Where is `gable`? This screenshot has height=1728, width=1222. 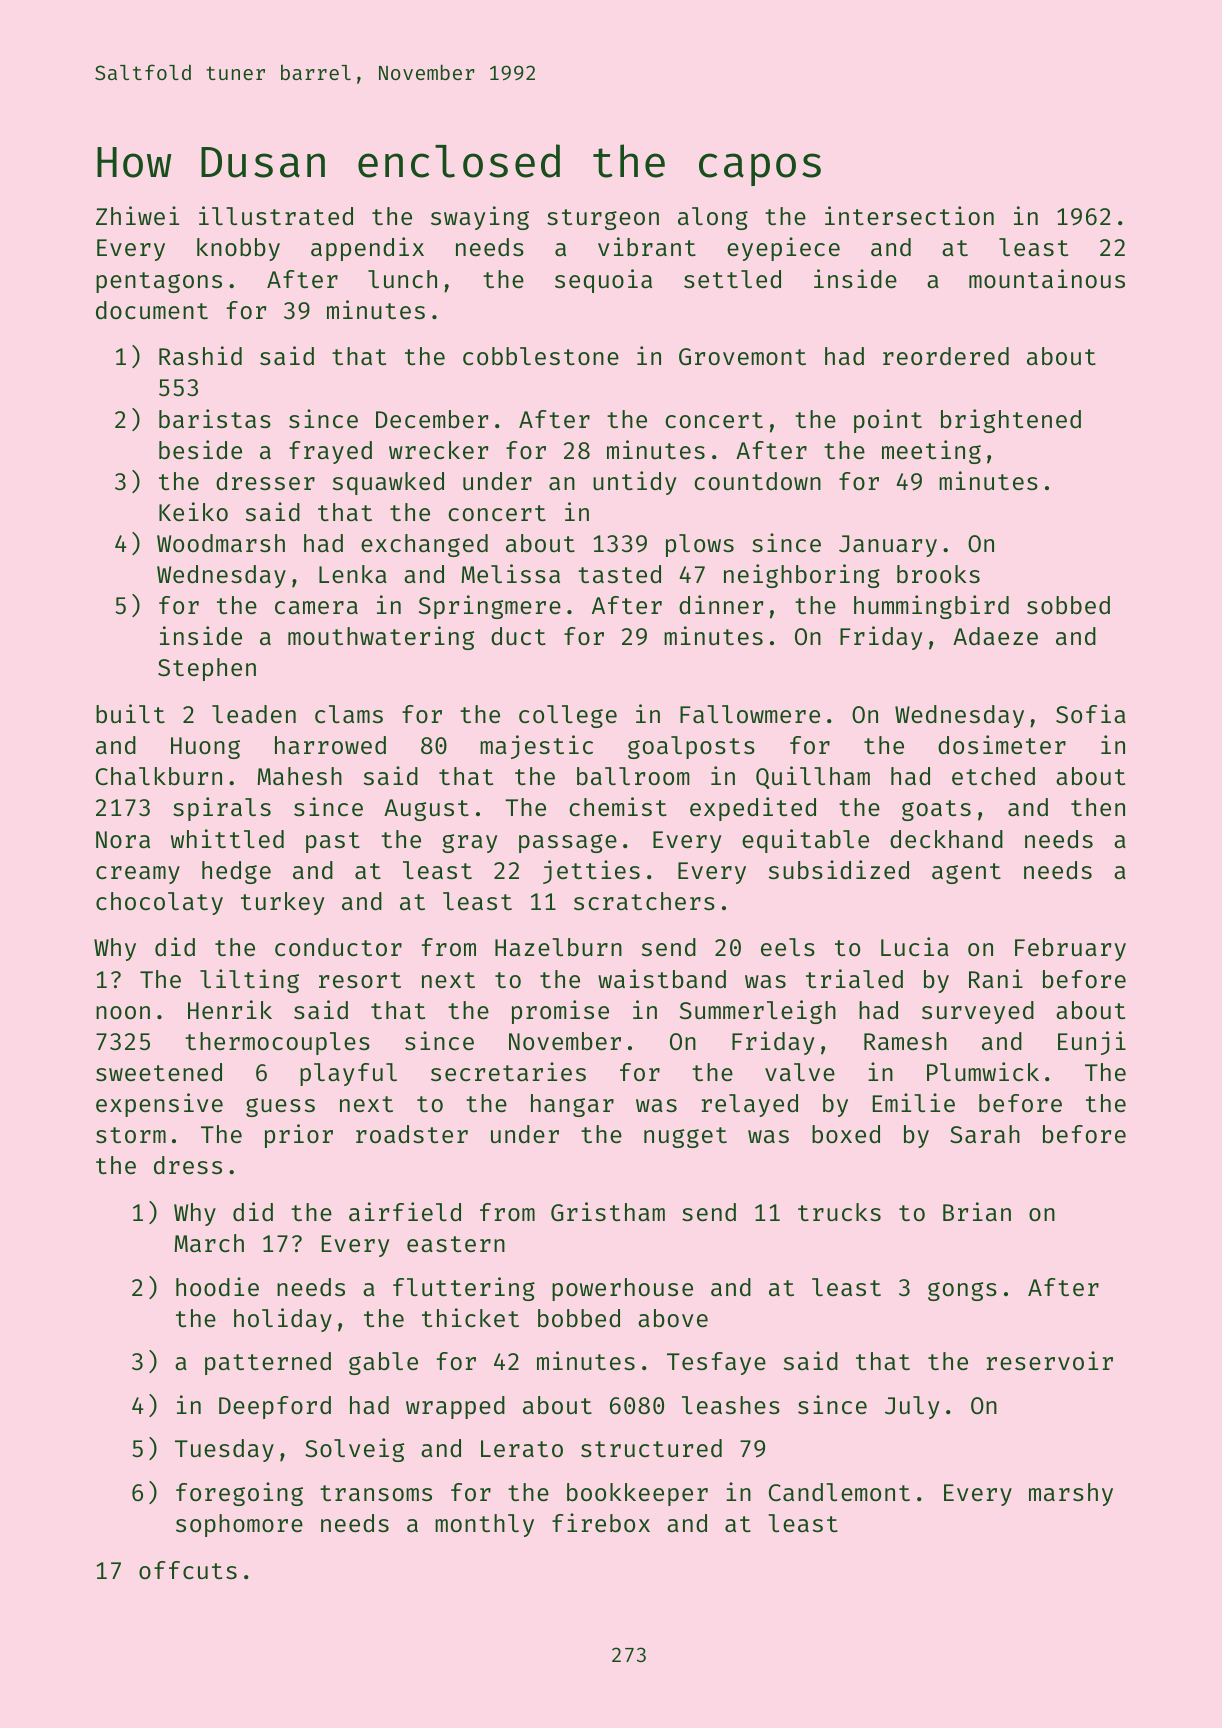
gable is located at coordinates (383, 1363).
